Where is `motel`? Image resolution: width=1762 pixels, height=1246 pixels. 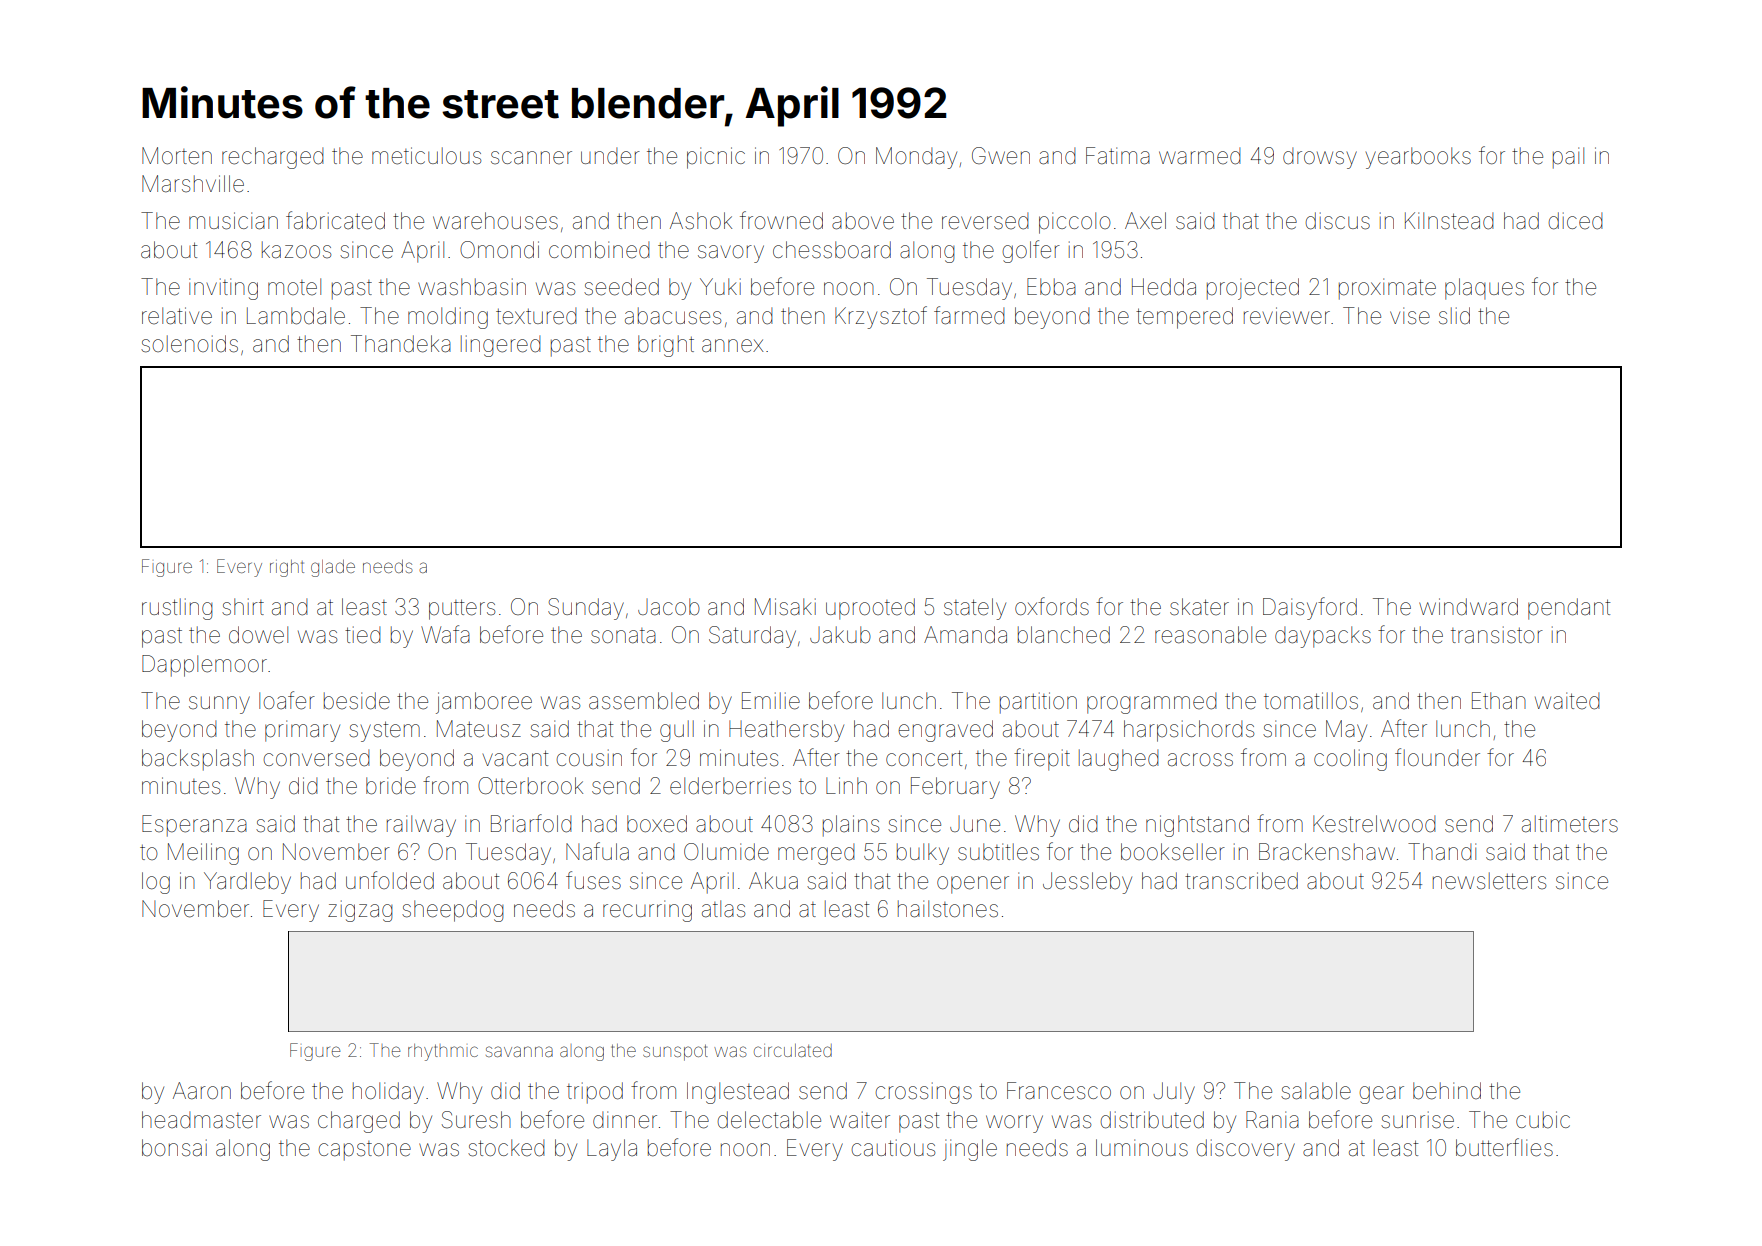
motel is located at coordinates (294, 287).
